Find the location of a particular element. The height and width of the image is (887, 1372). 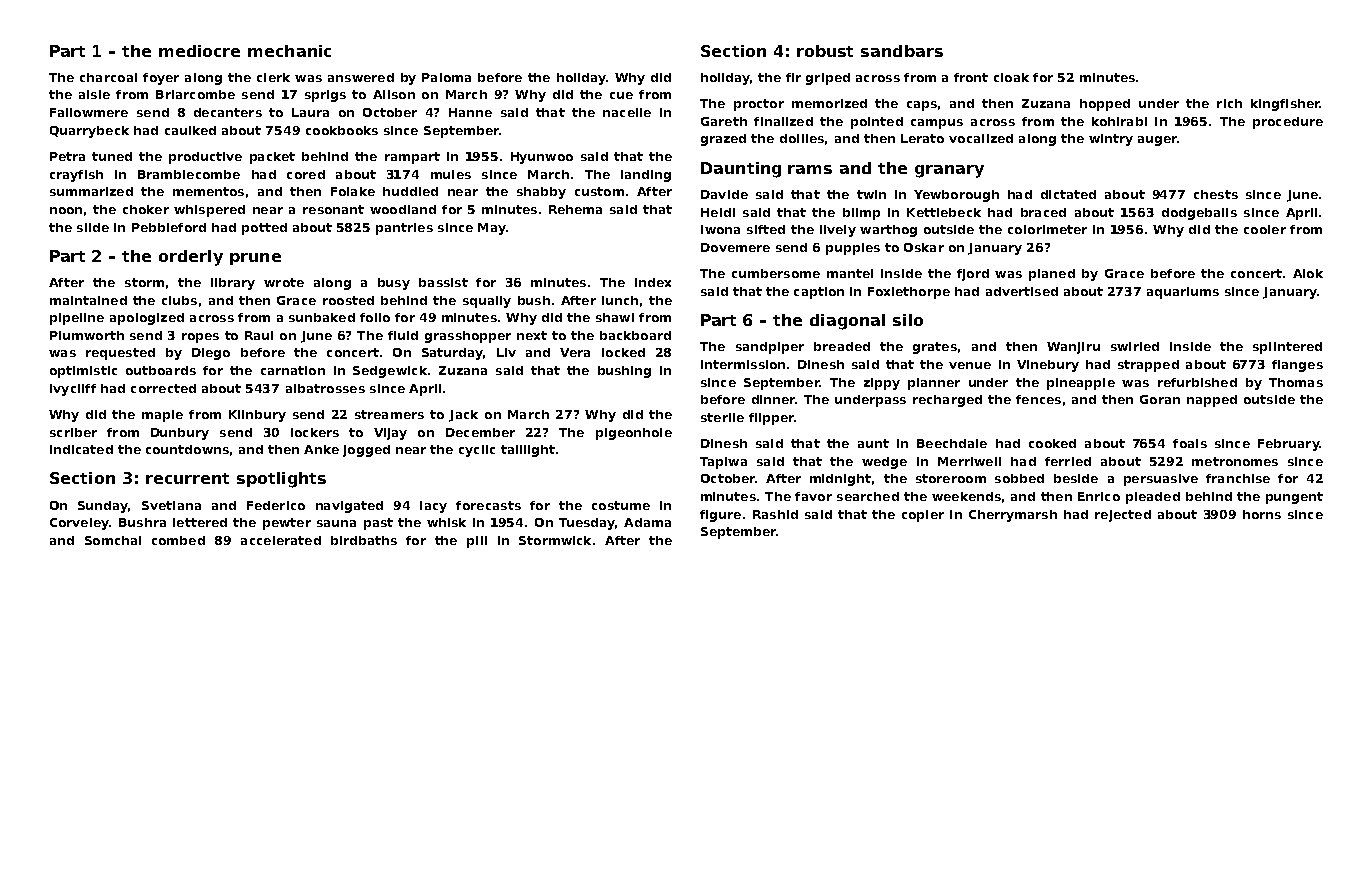

Thomas is located at coordinates (1296, 382).
